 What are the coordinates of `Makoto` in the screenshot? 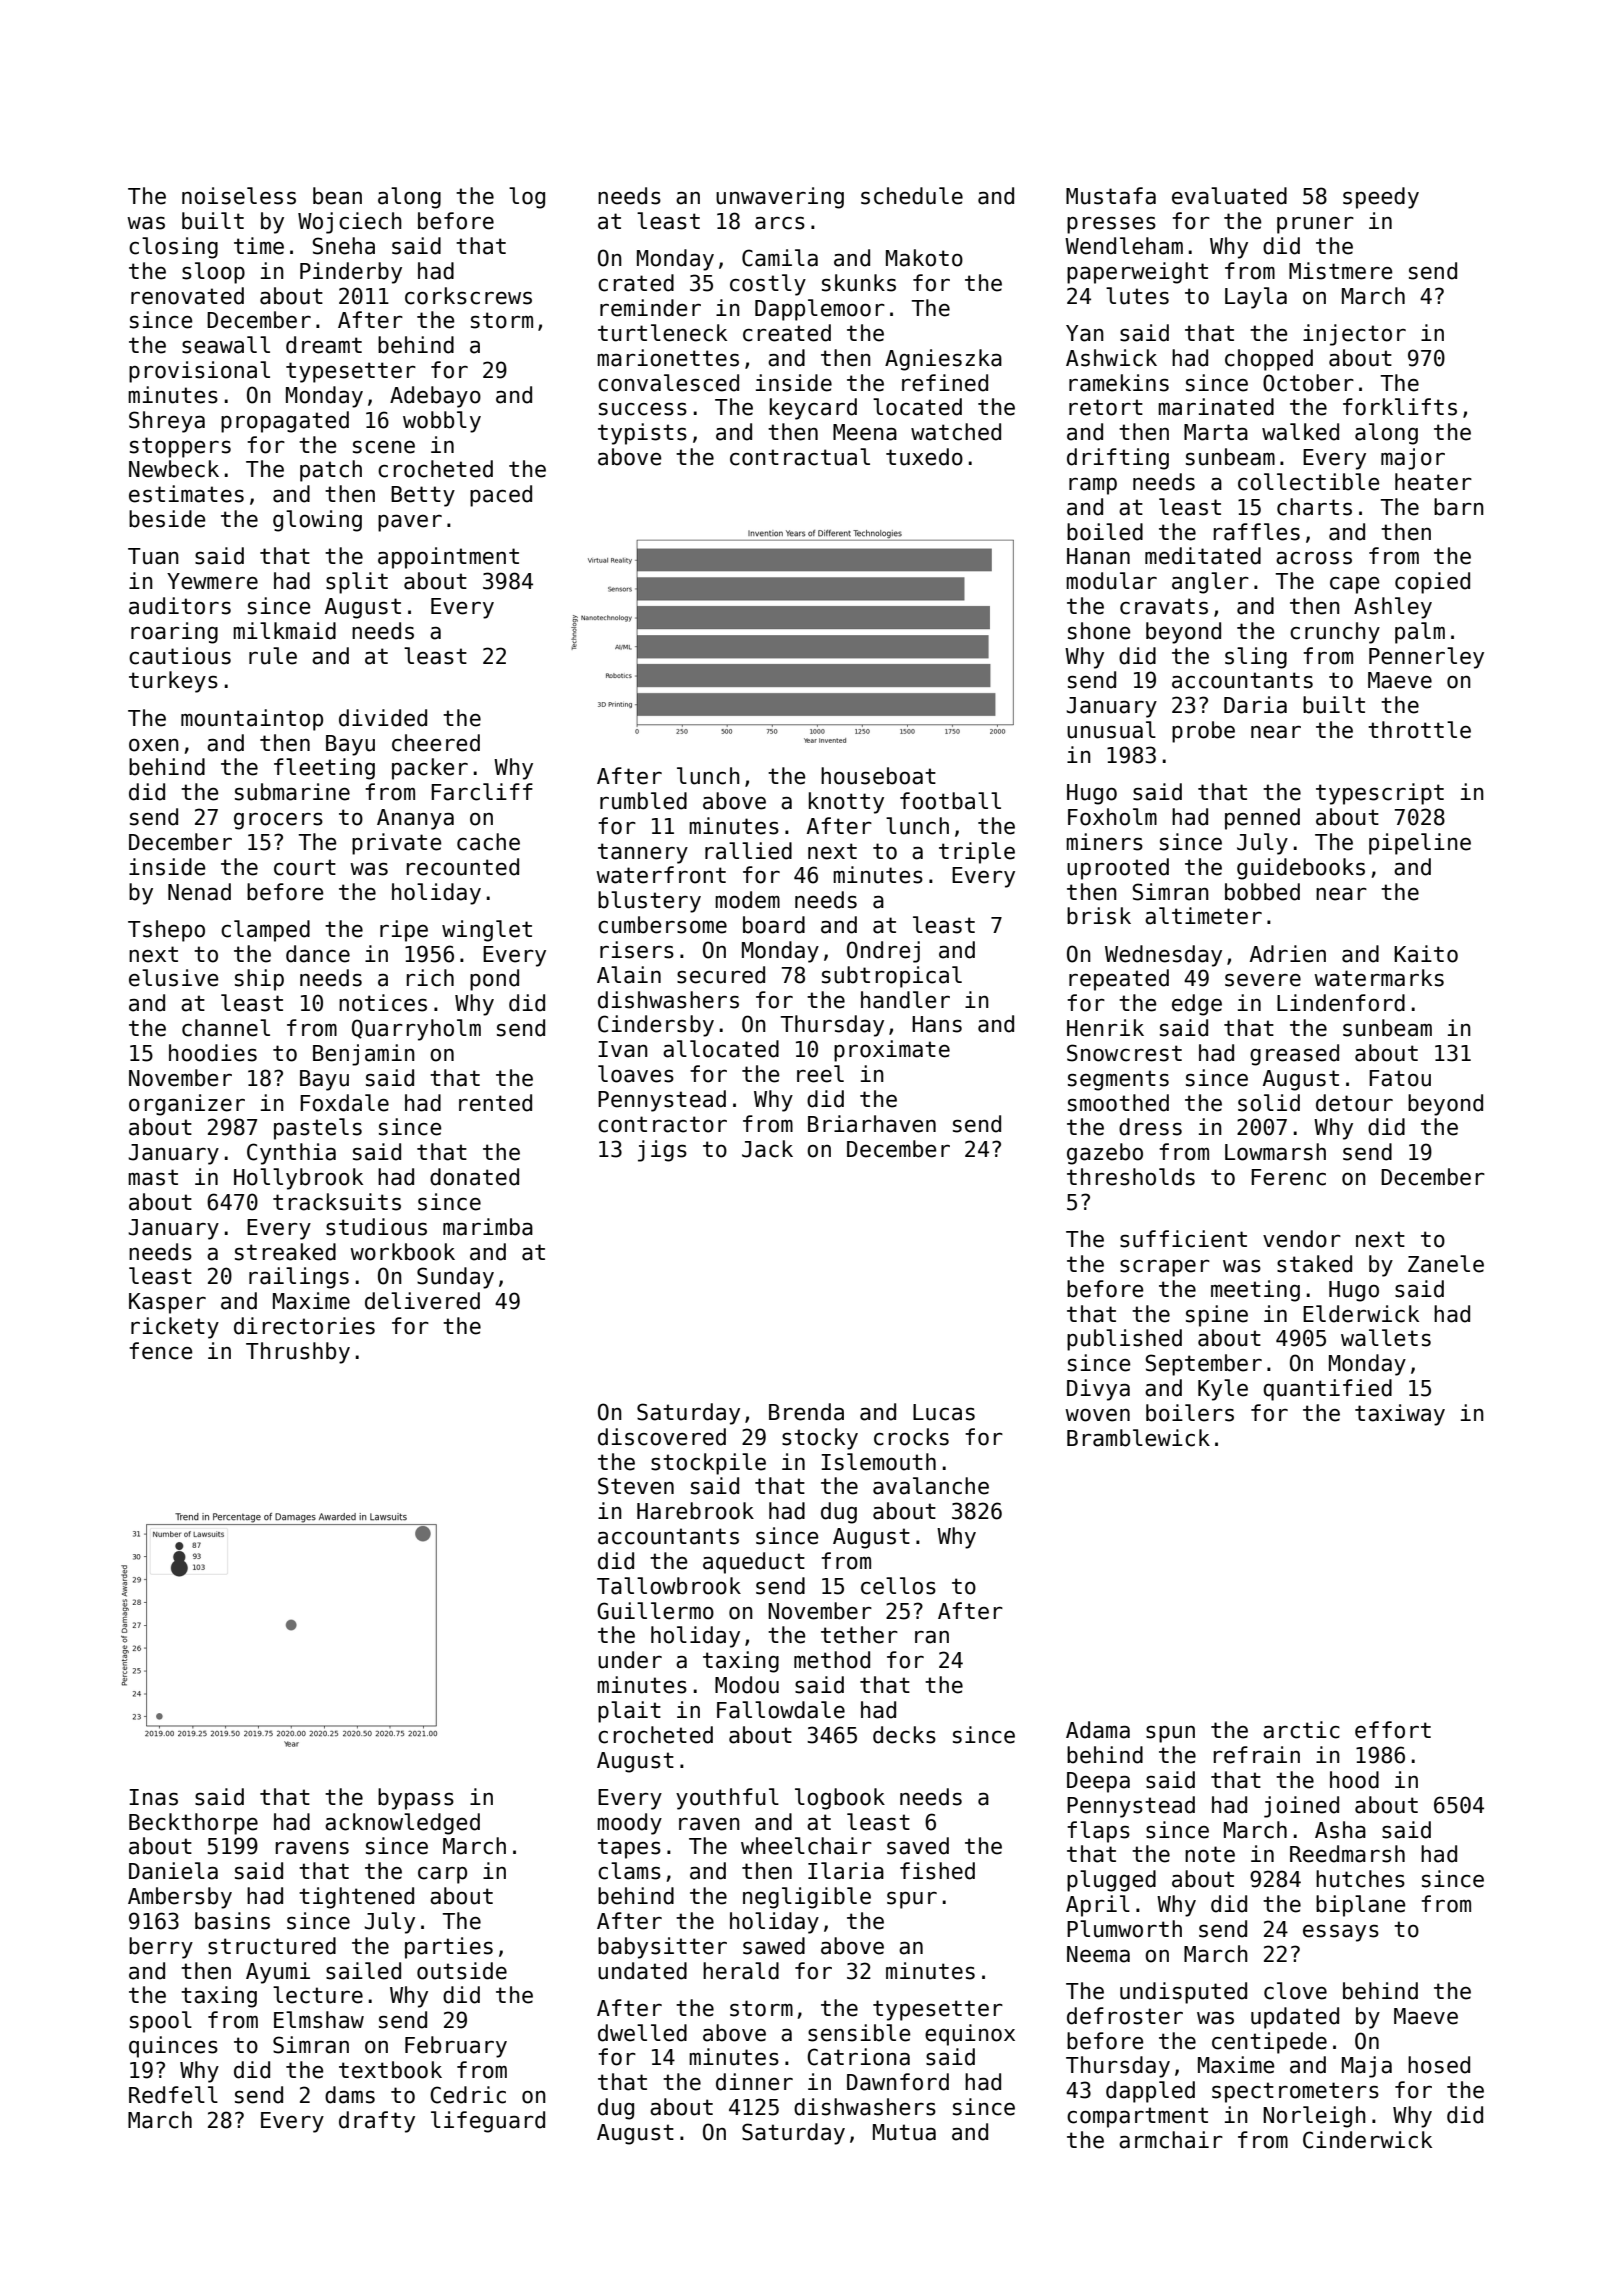 It's located at (924, 258).
